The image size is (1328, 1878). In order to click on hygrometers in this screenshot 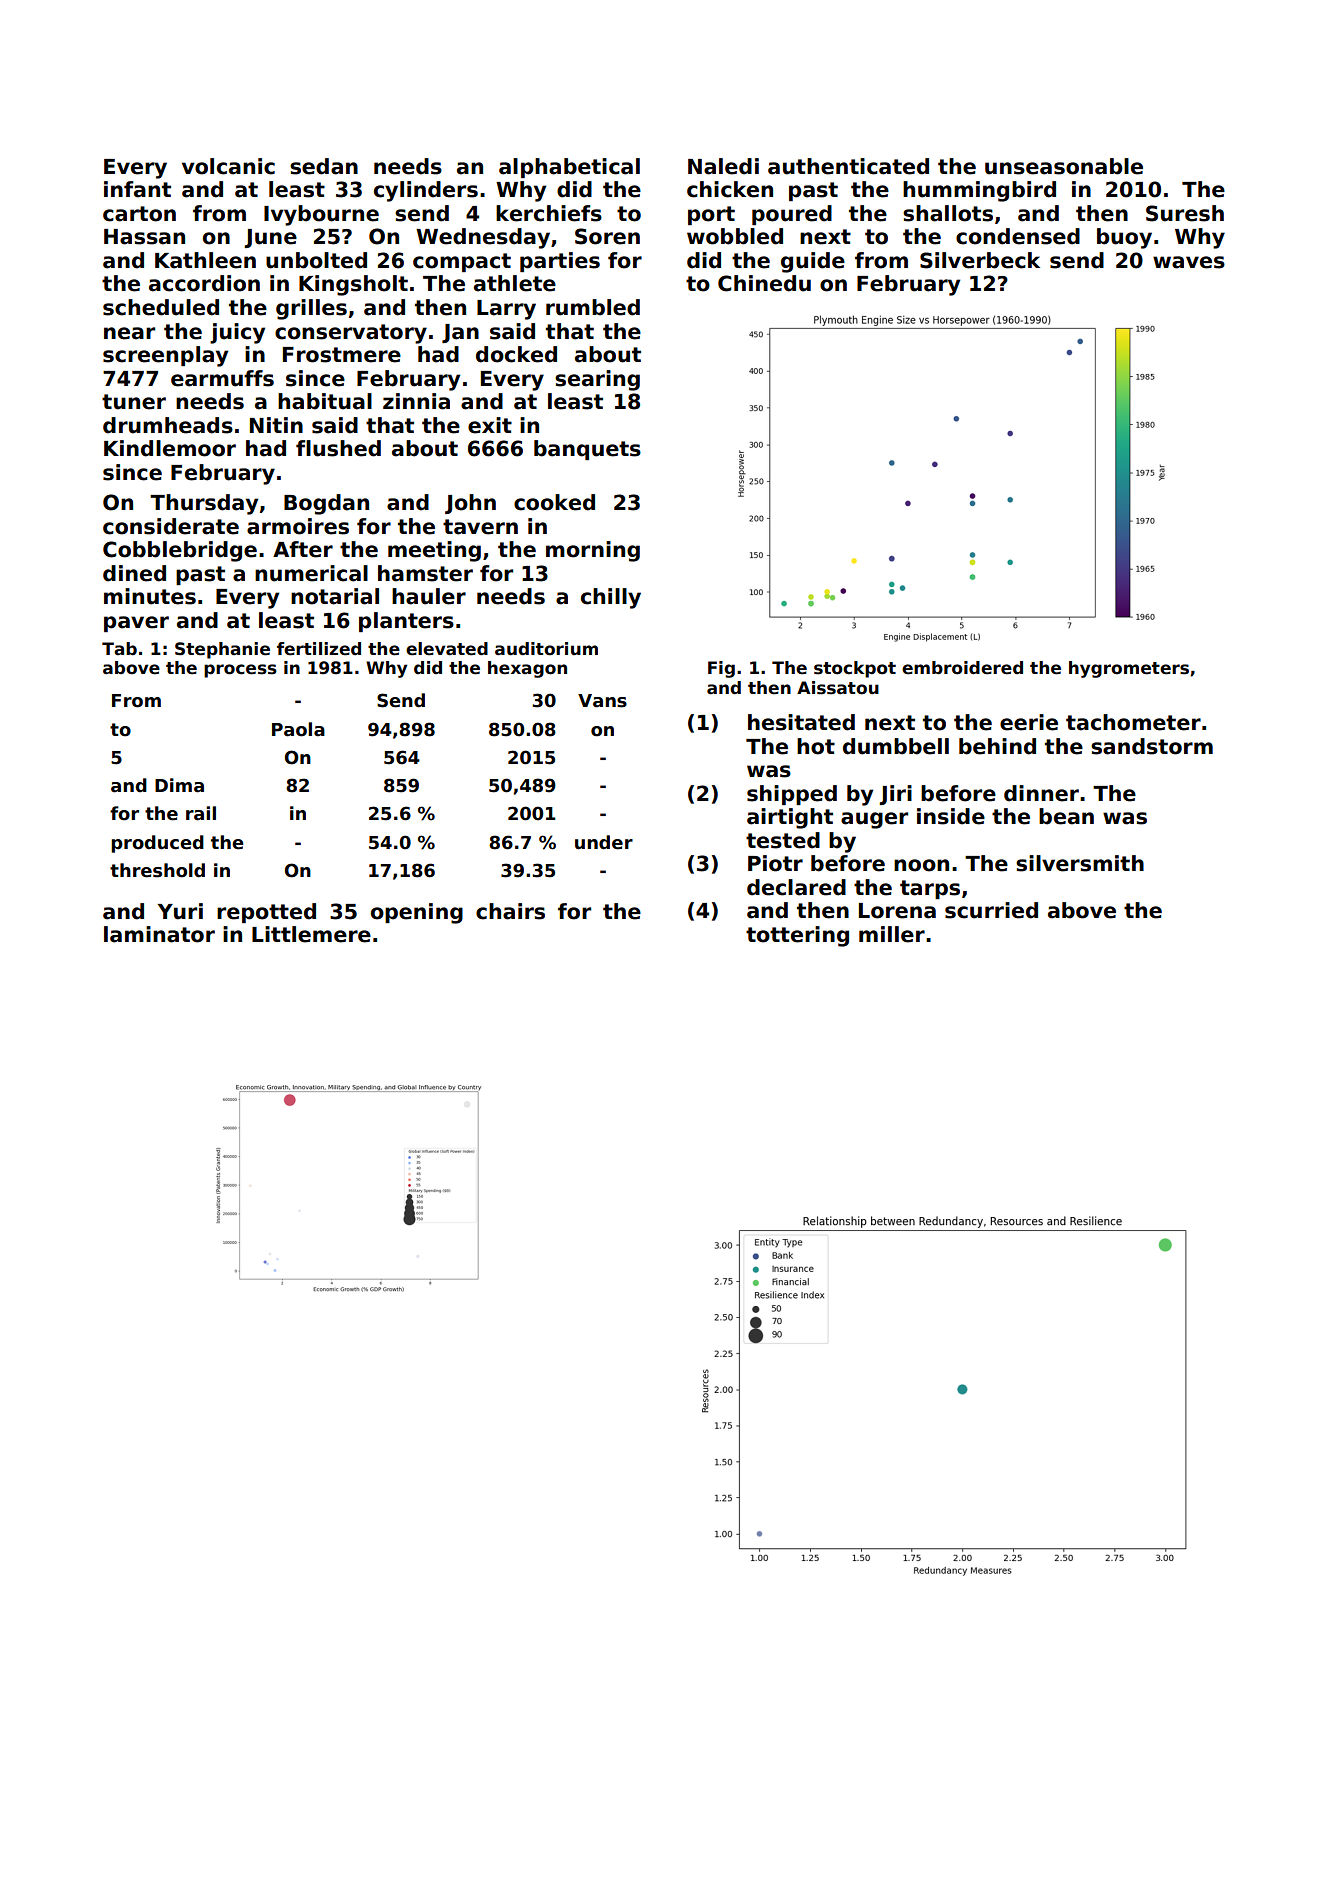, I will do `click(1129, 669)`.
